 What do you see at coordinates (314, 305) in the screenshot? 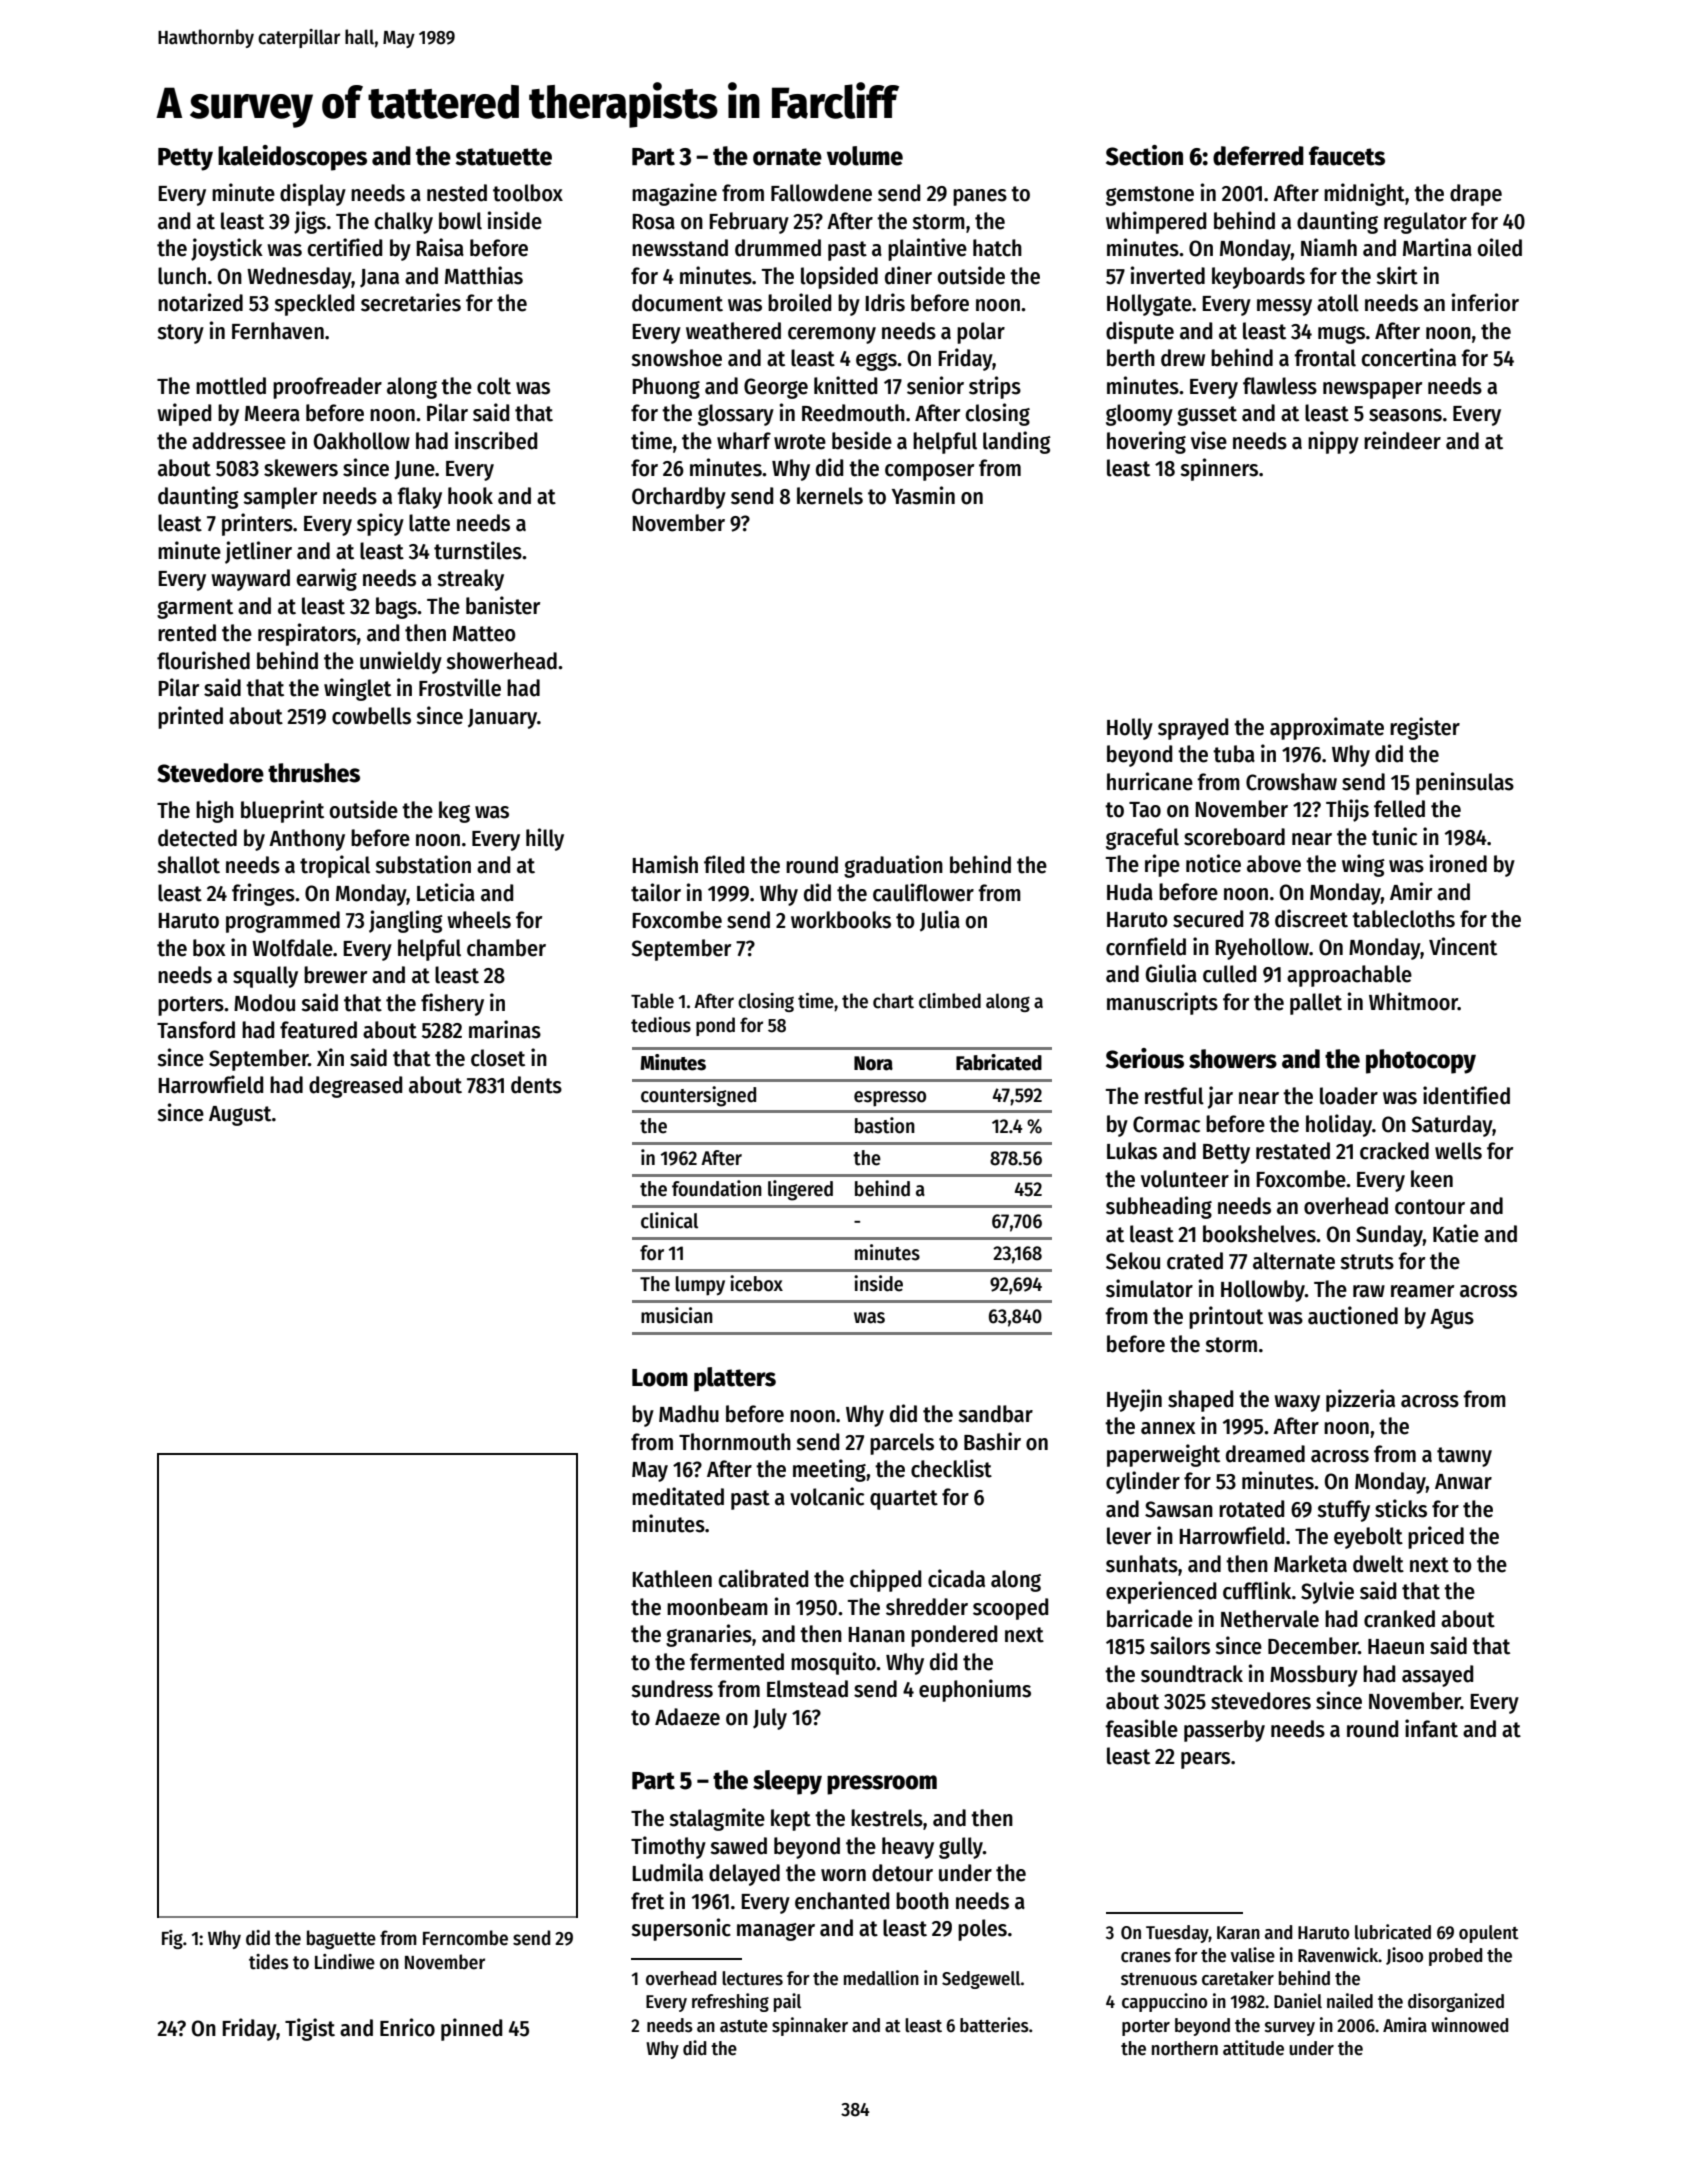
I see `speckled` at bounding box center [314, 305].
